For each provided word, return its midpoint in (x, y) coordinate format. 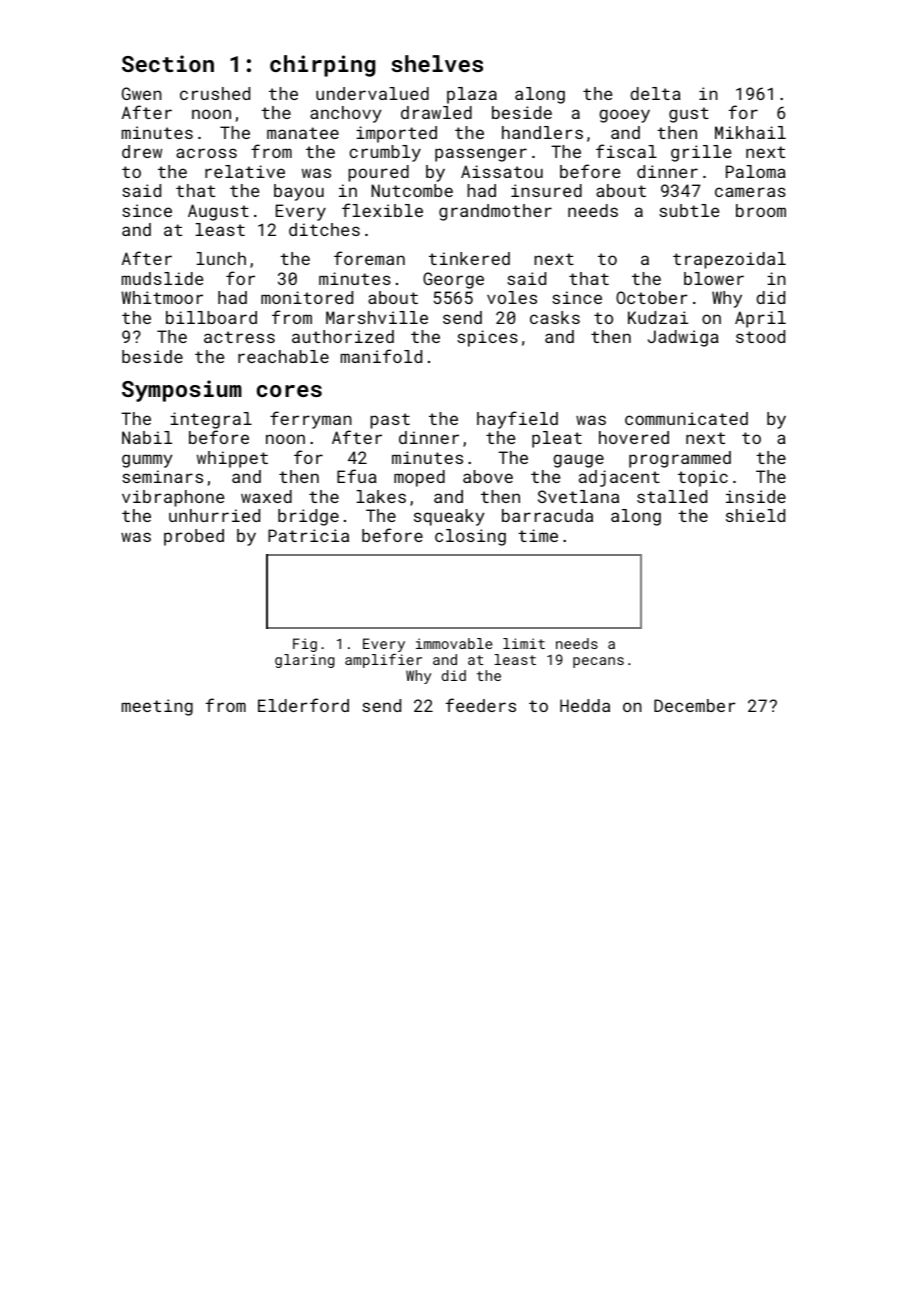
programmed (680, 459)
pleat (557, 439)
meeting (157, 707)
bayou (299, 192)
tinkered (469, 258)
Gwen (142, 93)
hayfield (517, 420)
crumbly (385, 153)
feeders (481, 705)
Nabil (147, 437)
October (652, 297)
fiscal (626, 151)
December (695, 705)
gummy (147, 461)
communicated (686, 418)
